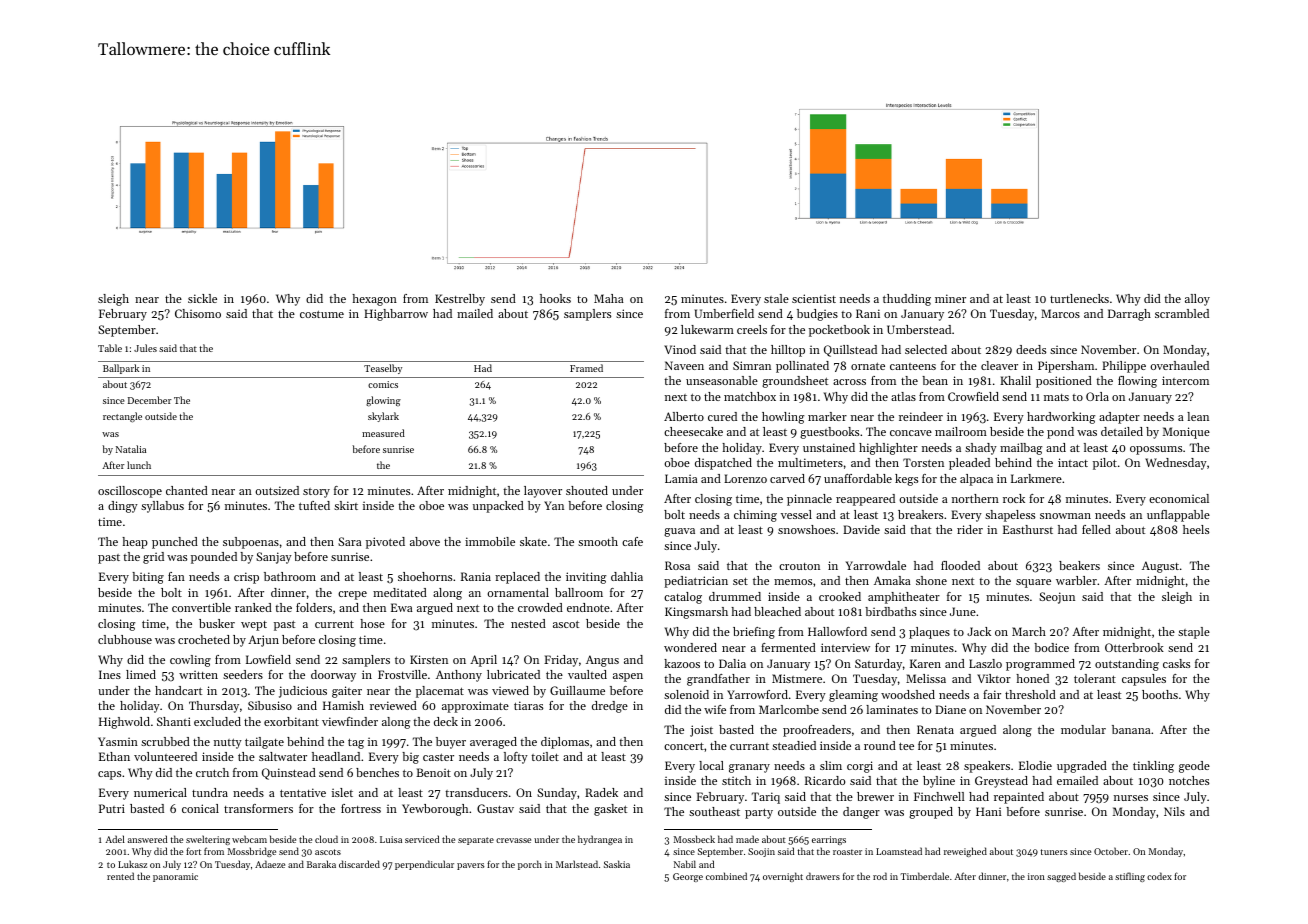 This screenshot has height=924, width=1308. Describe the element at coordinates (208, 840) in the screenshot. I see `sweltering` at that location.
